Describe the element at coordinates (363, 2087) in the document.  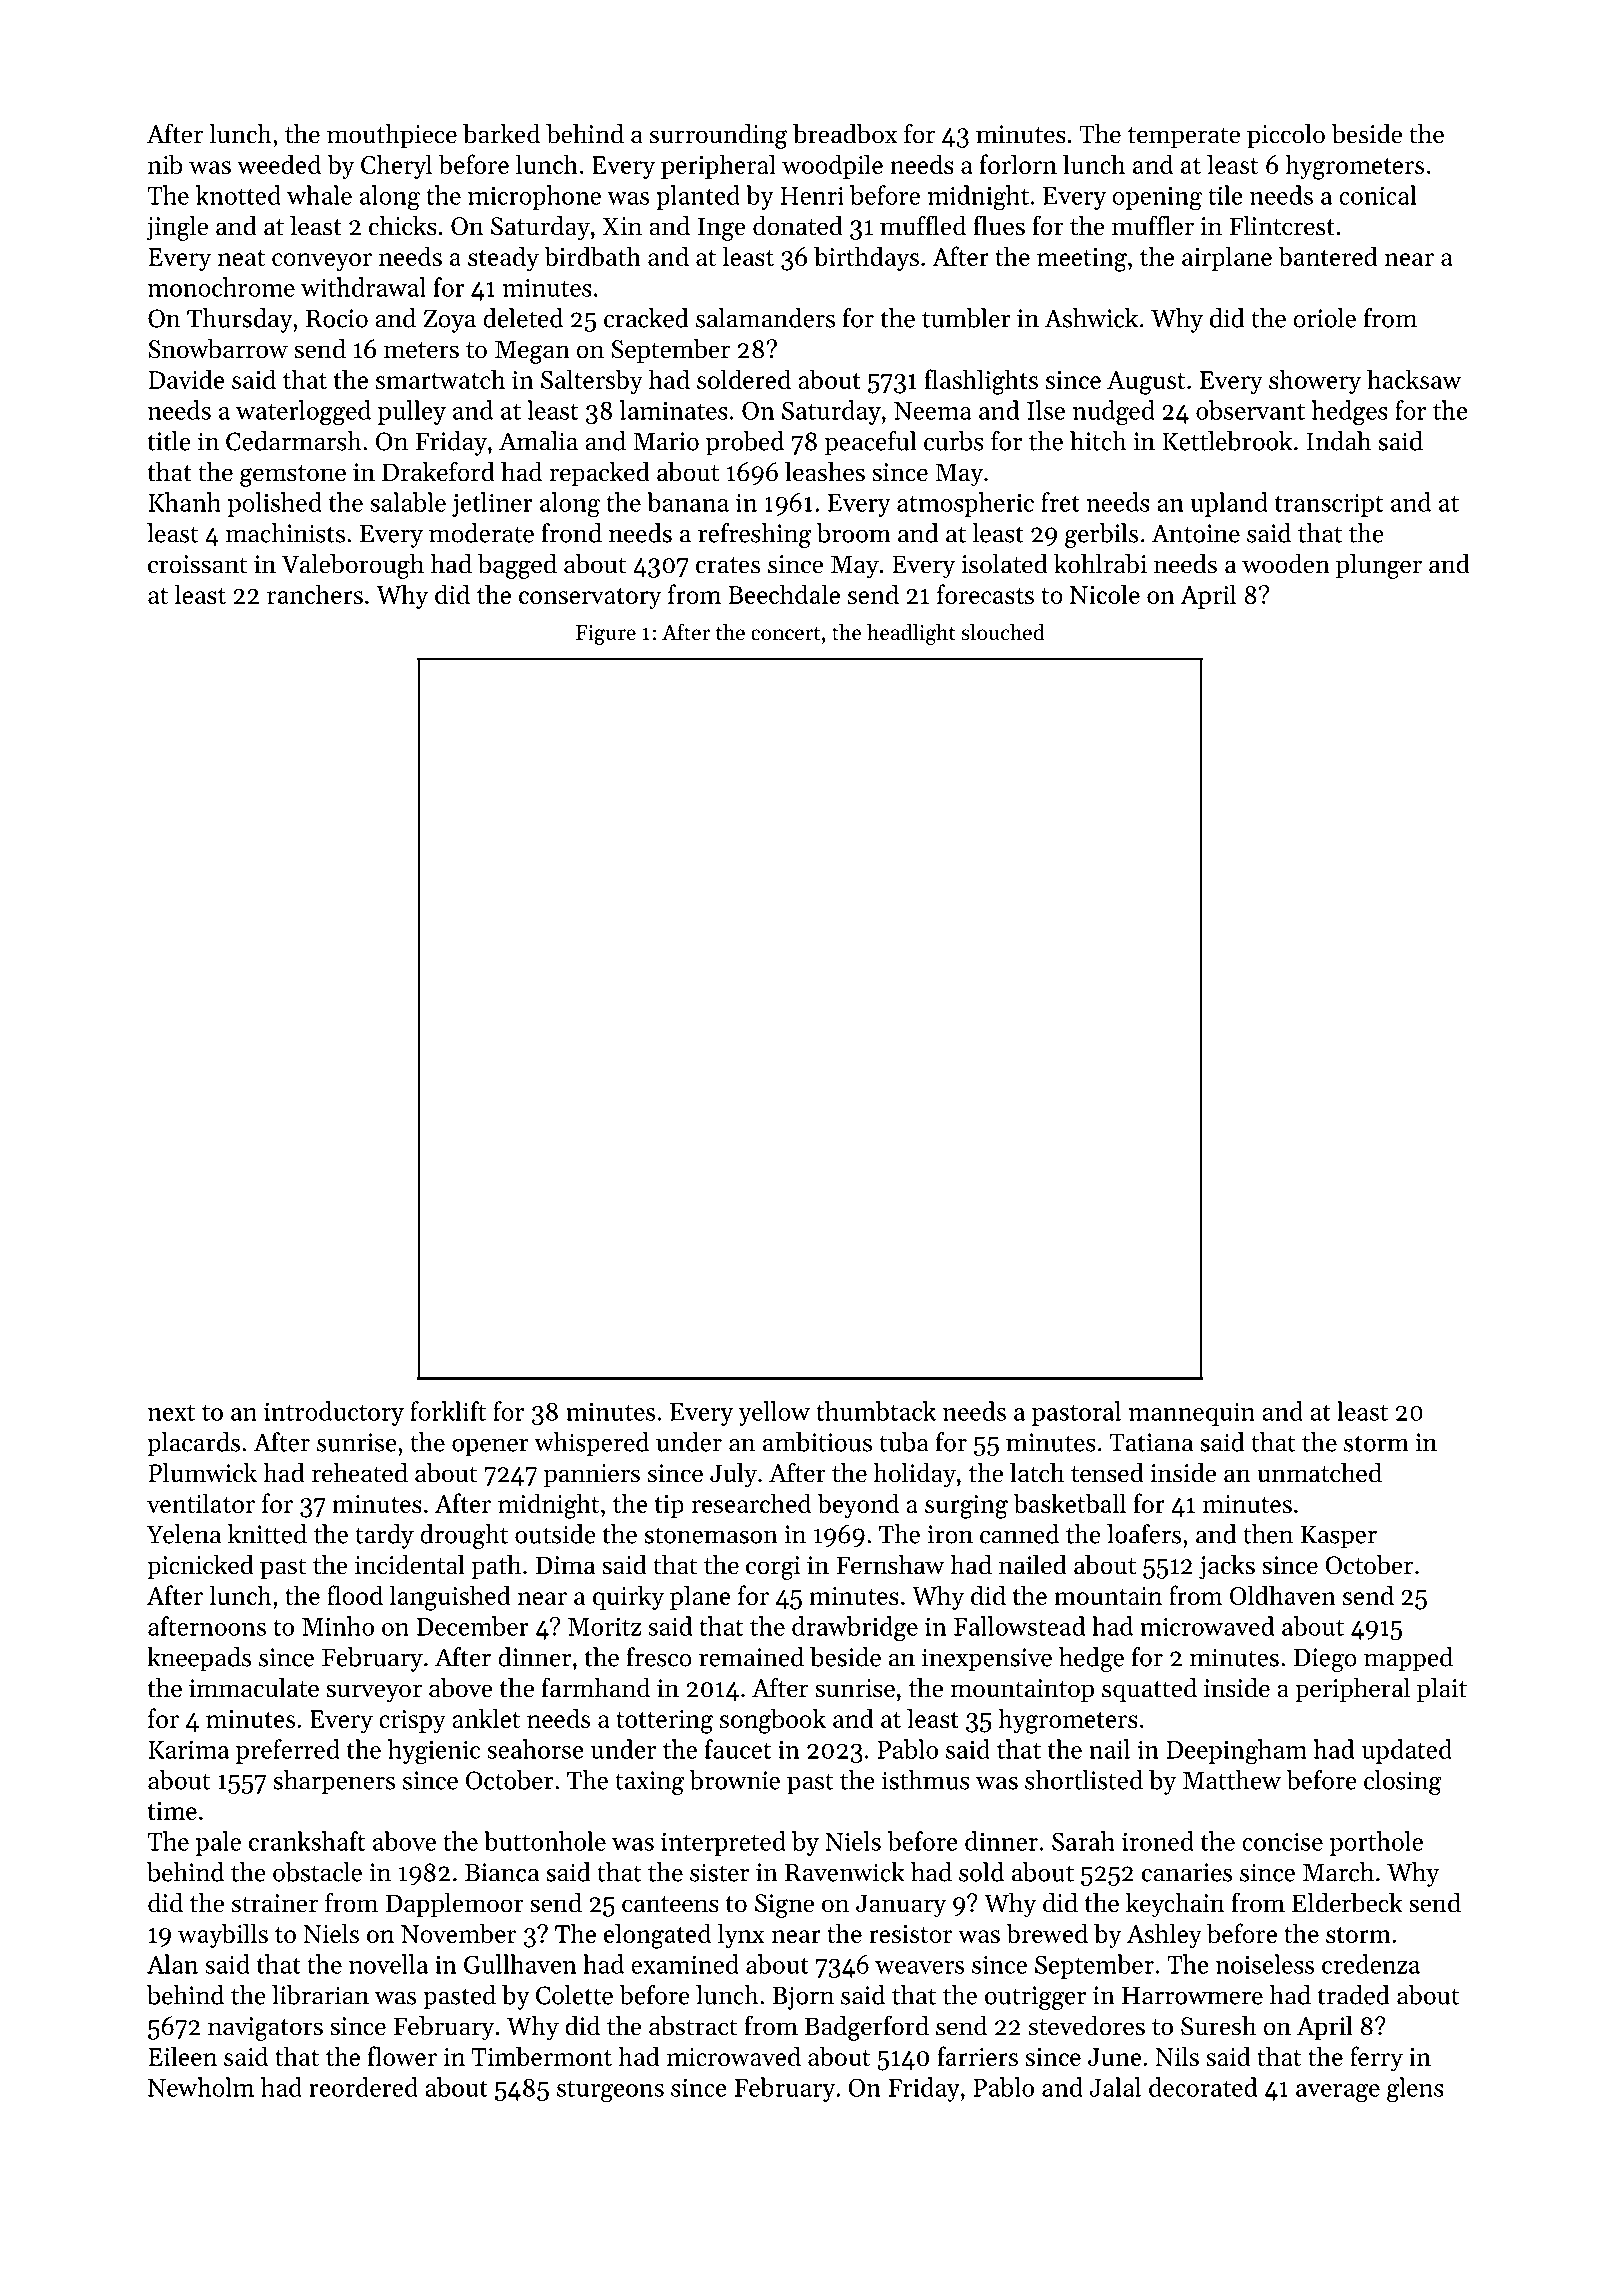
I see `reordered` at that location.
